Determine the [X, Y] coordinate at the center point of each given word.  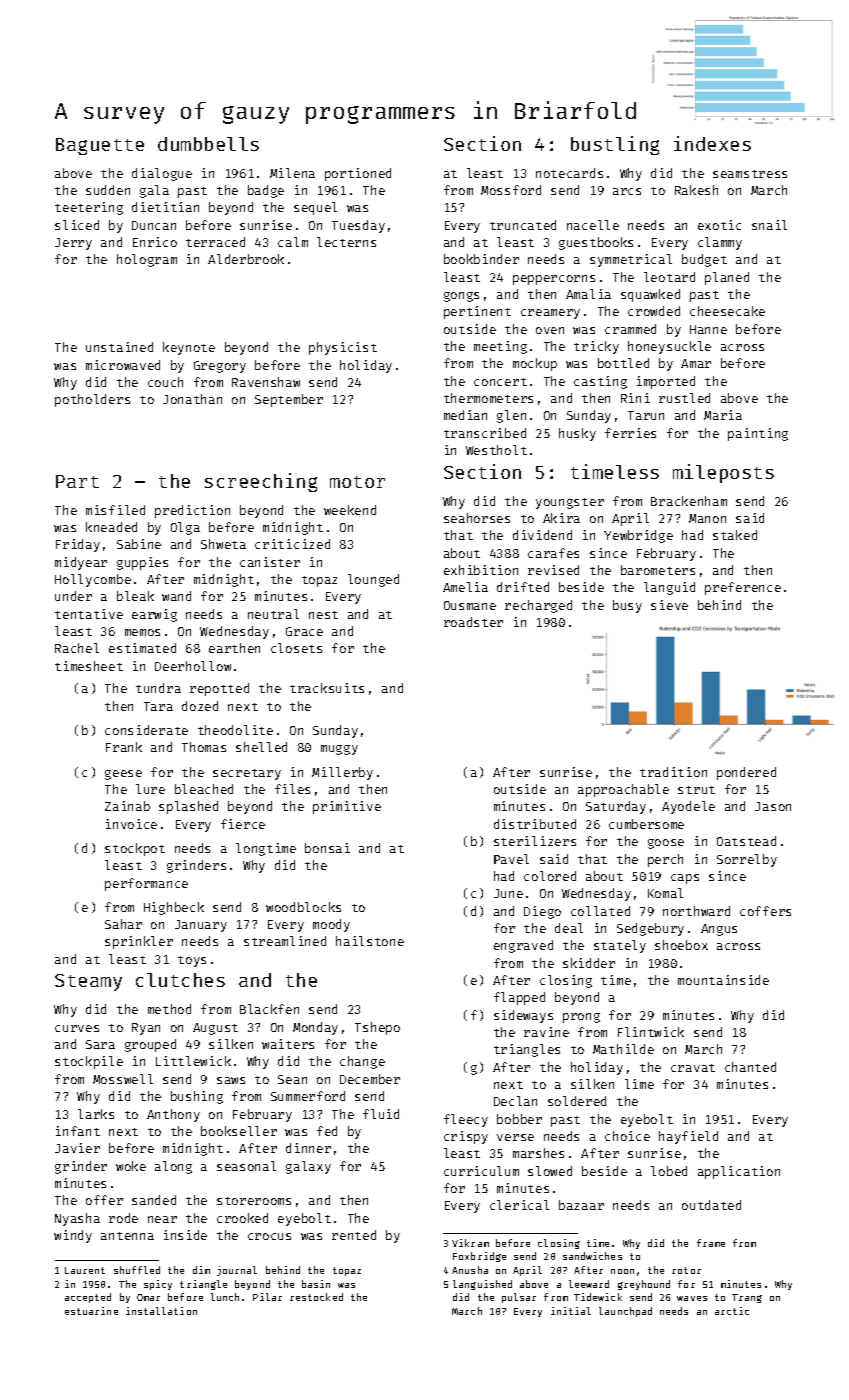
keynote [189, 348]
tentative [89, 614]
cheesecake [727, 311]
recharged [538, 606]
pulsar [519, 1298]
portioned [358, 174]
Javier [77, 1148]
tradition [673, 772]
